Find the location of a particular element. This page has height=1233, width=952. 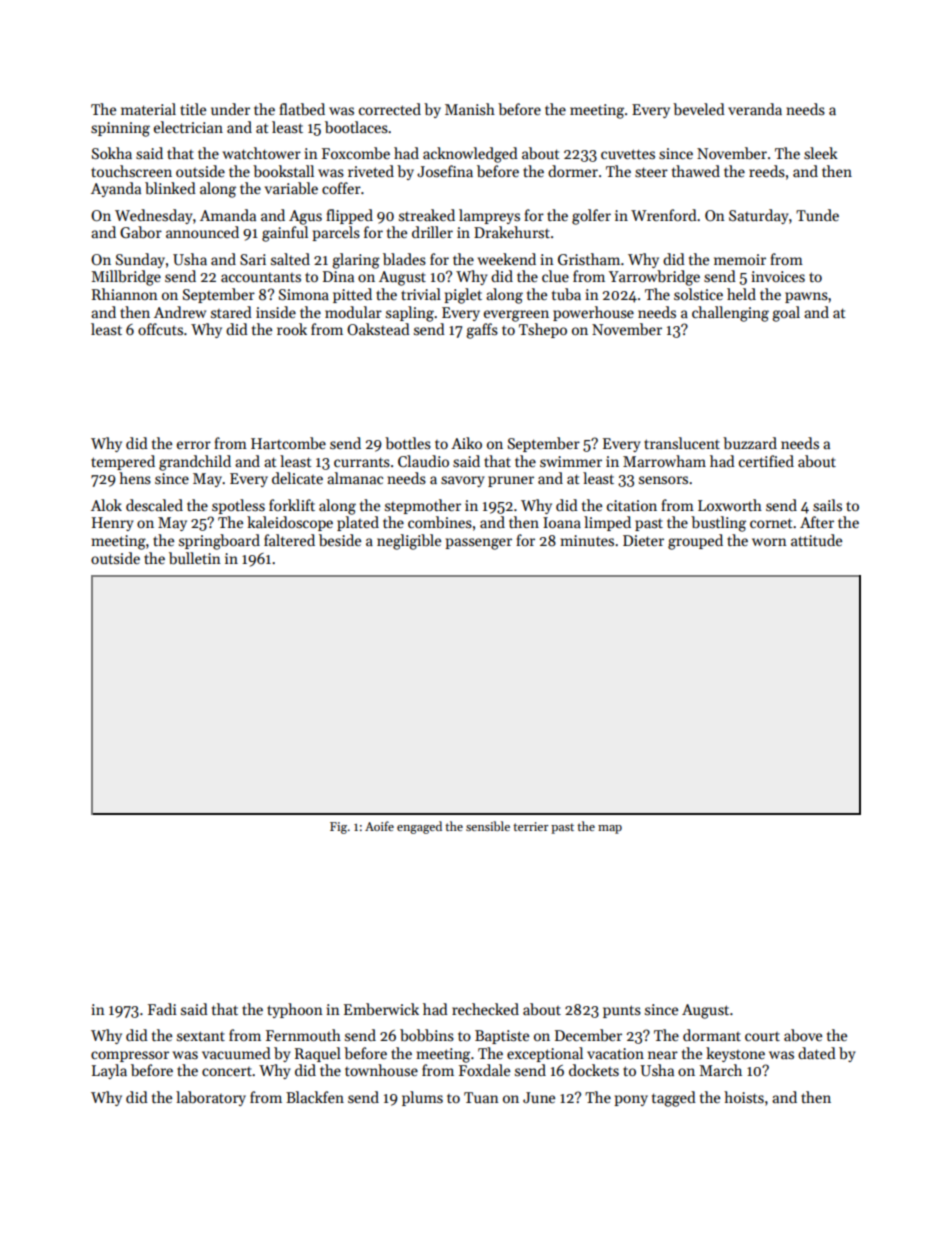

Fadi is located at coordinates (162, 1009).
